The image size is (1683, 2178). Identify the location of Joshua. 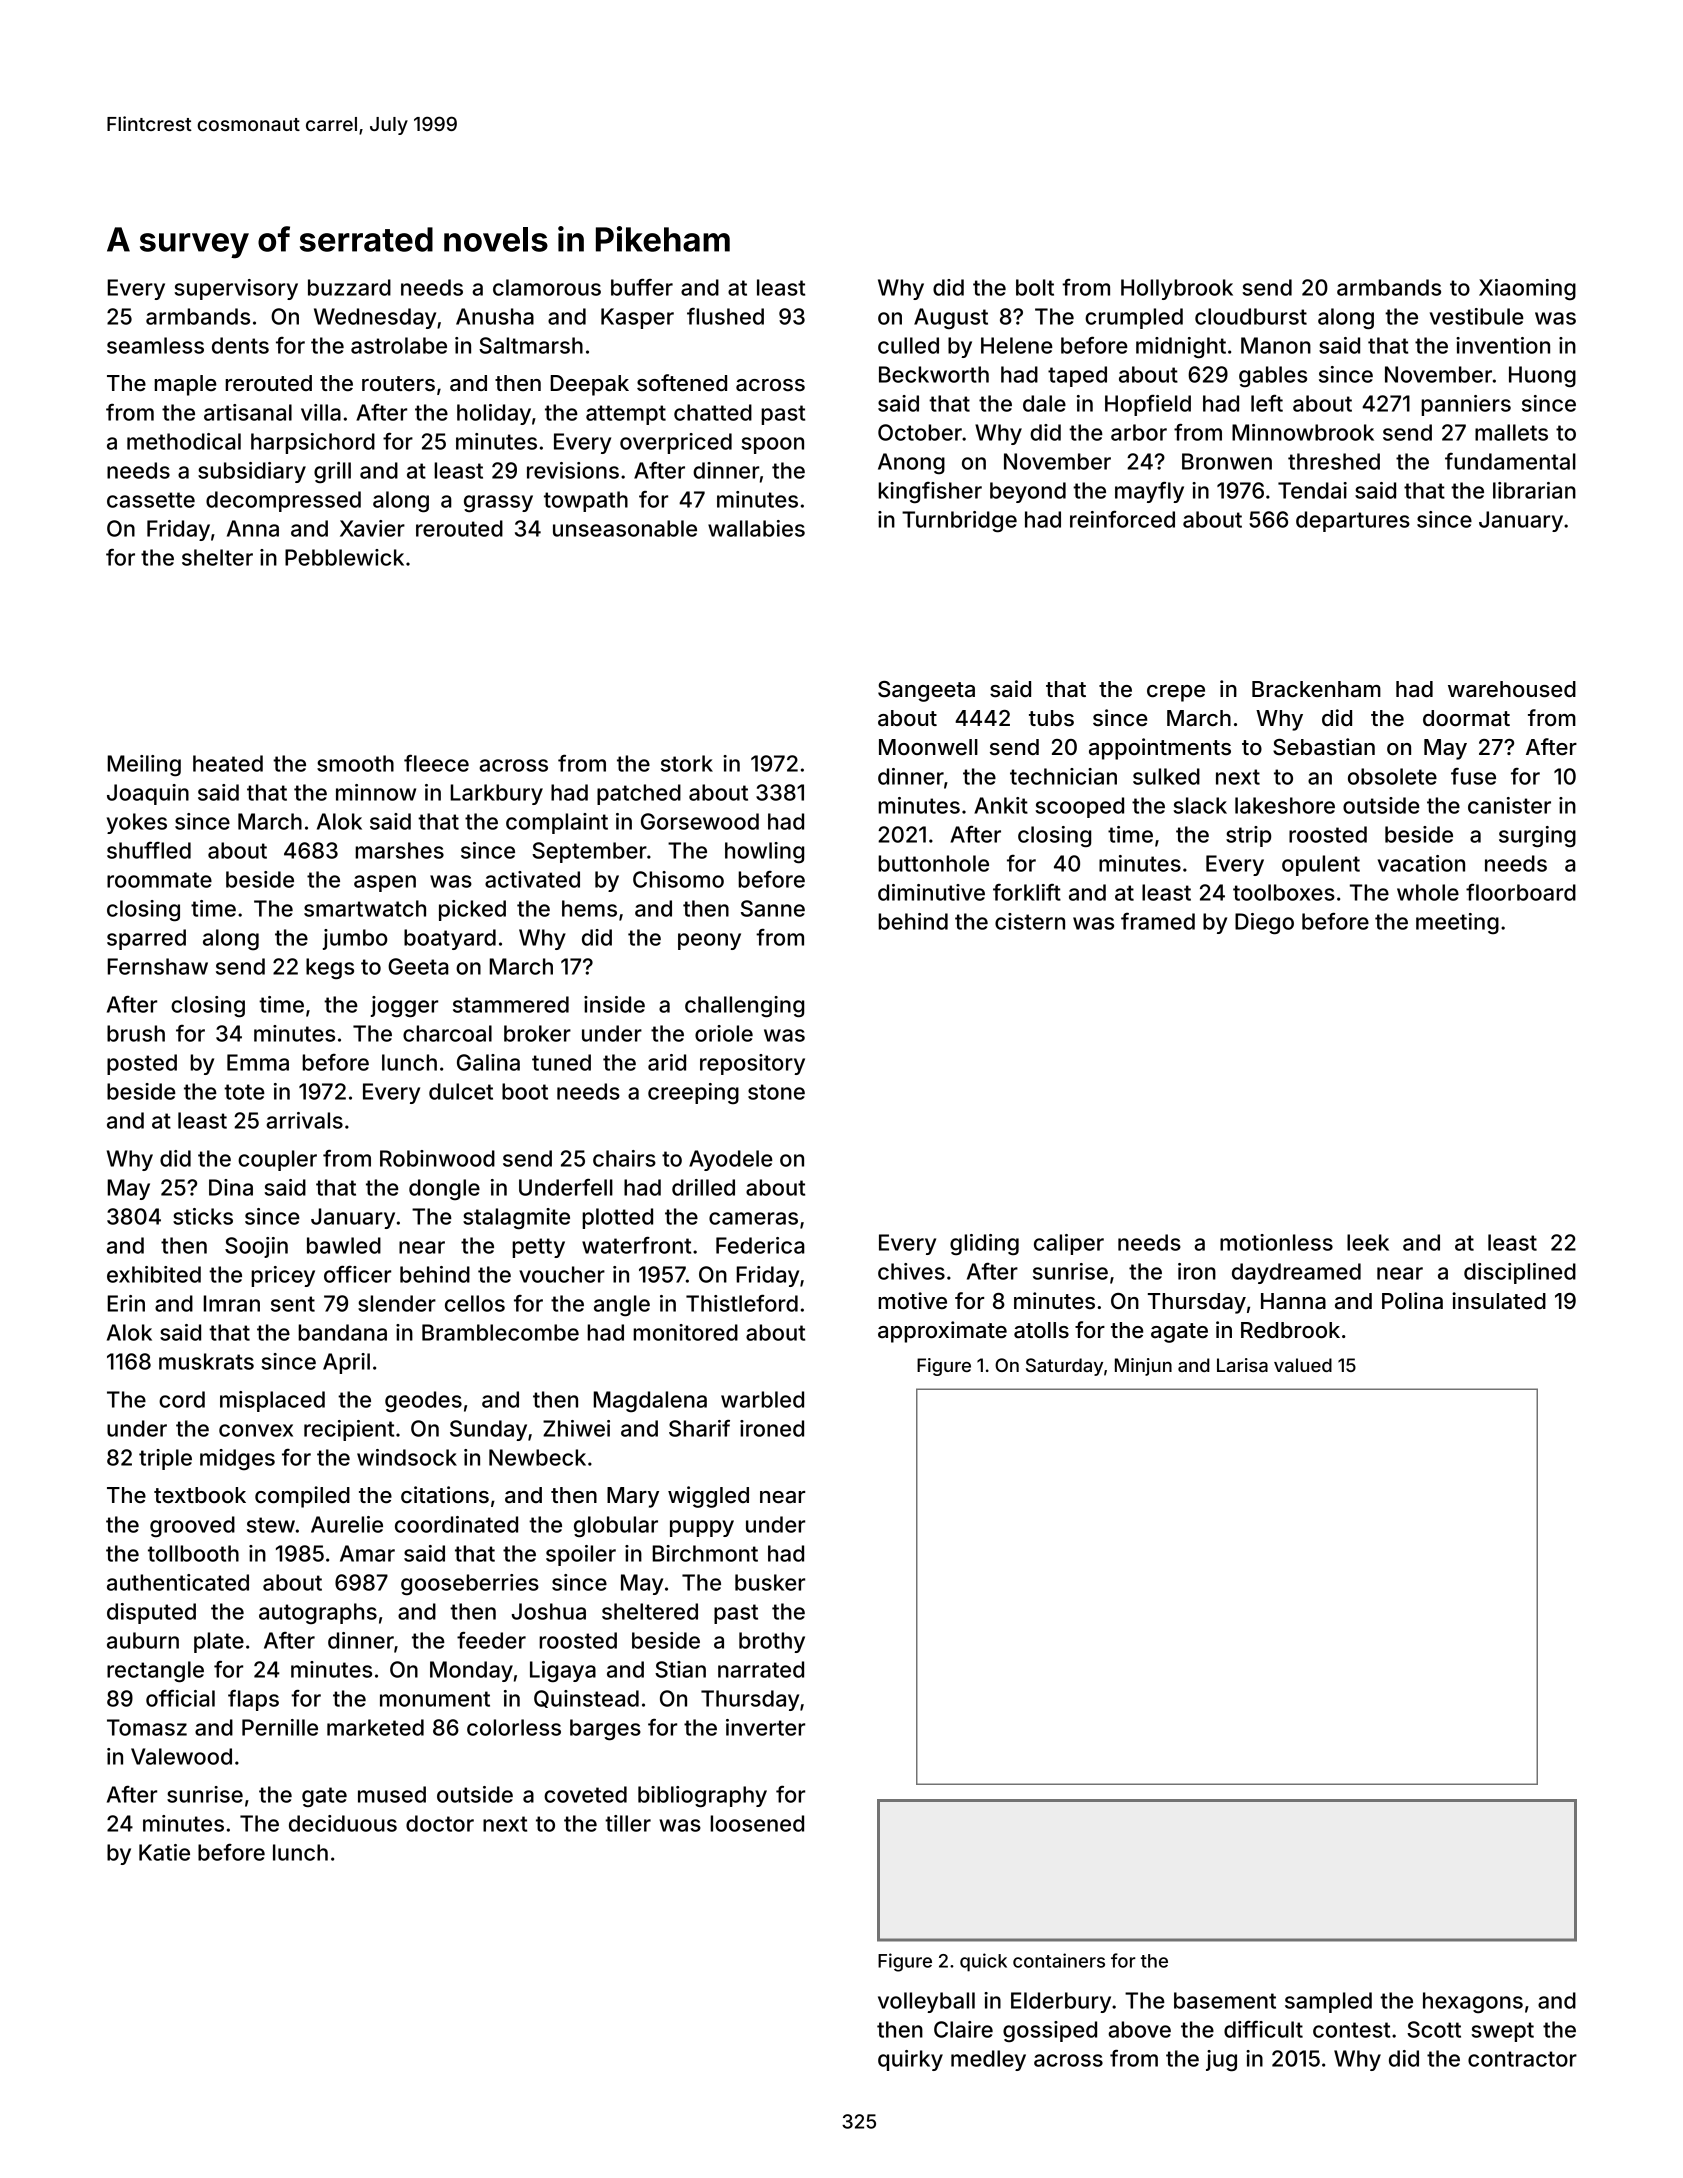
(549, 1611).
